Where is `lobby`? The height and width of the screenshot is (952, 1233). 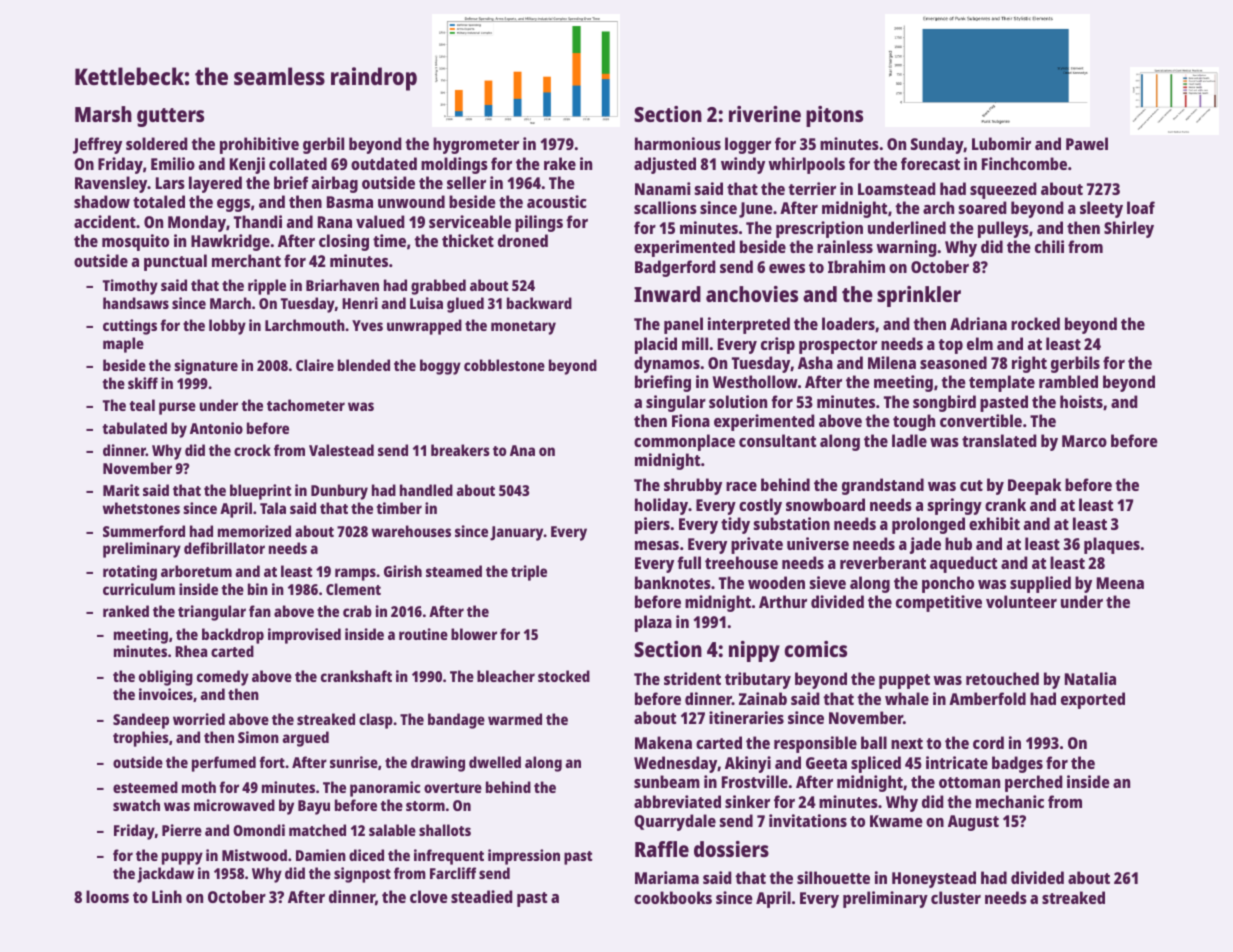 lobby is located at coordinates (227, 327).
